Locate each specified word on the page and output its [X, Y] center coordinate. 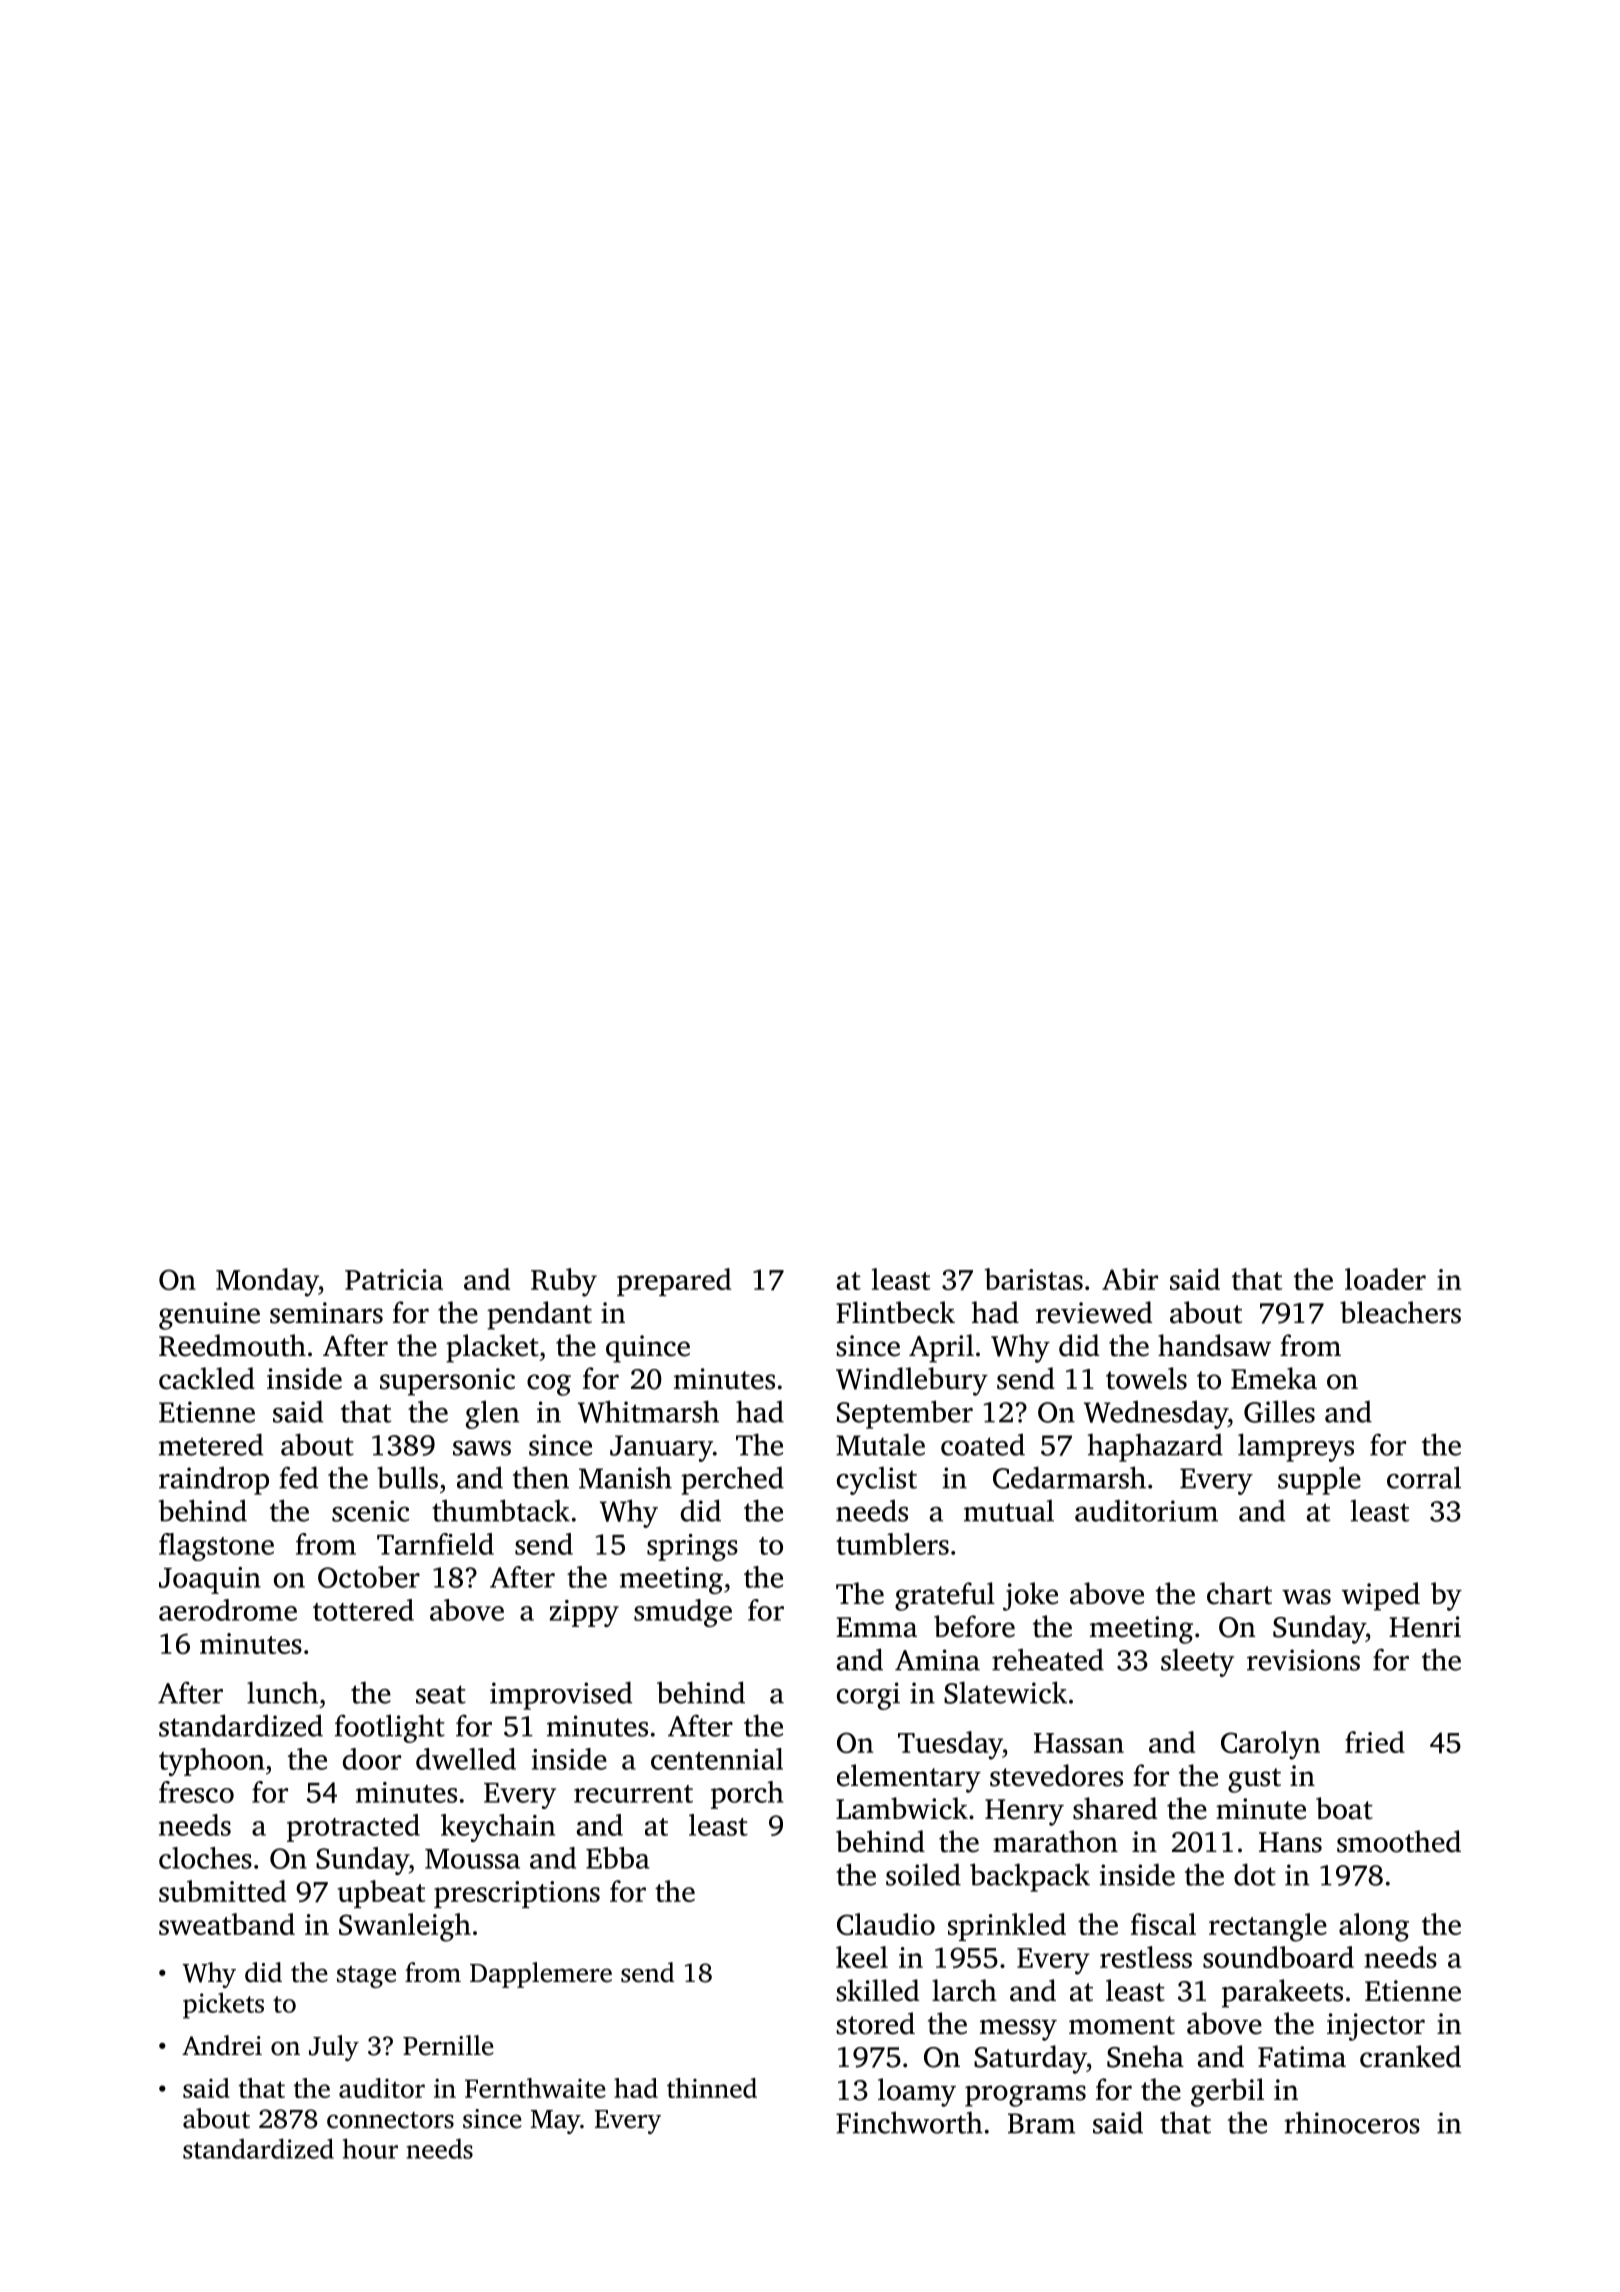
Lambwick [902, 1808]
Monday [267, 1282]
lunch [282, 1692]
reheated [1048, 1659]
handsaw [1214, 1345]
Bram [1041, 2123]
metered [211, 1444]
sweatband [227, 1924]
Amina [937, 1660]
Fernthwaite [535, 2088]
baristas [1034, 1279]
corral [1424, 1477]
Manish [625, 1477]
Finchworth [909, 2122]
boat [1344, 1808]
